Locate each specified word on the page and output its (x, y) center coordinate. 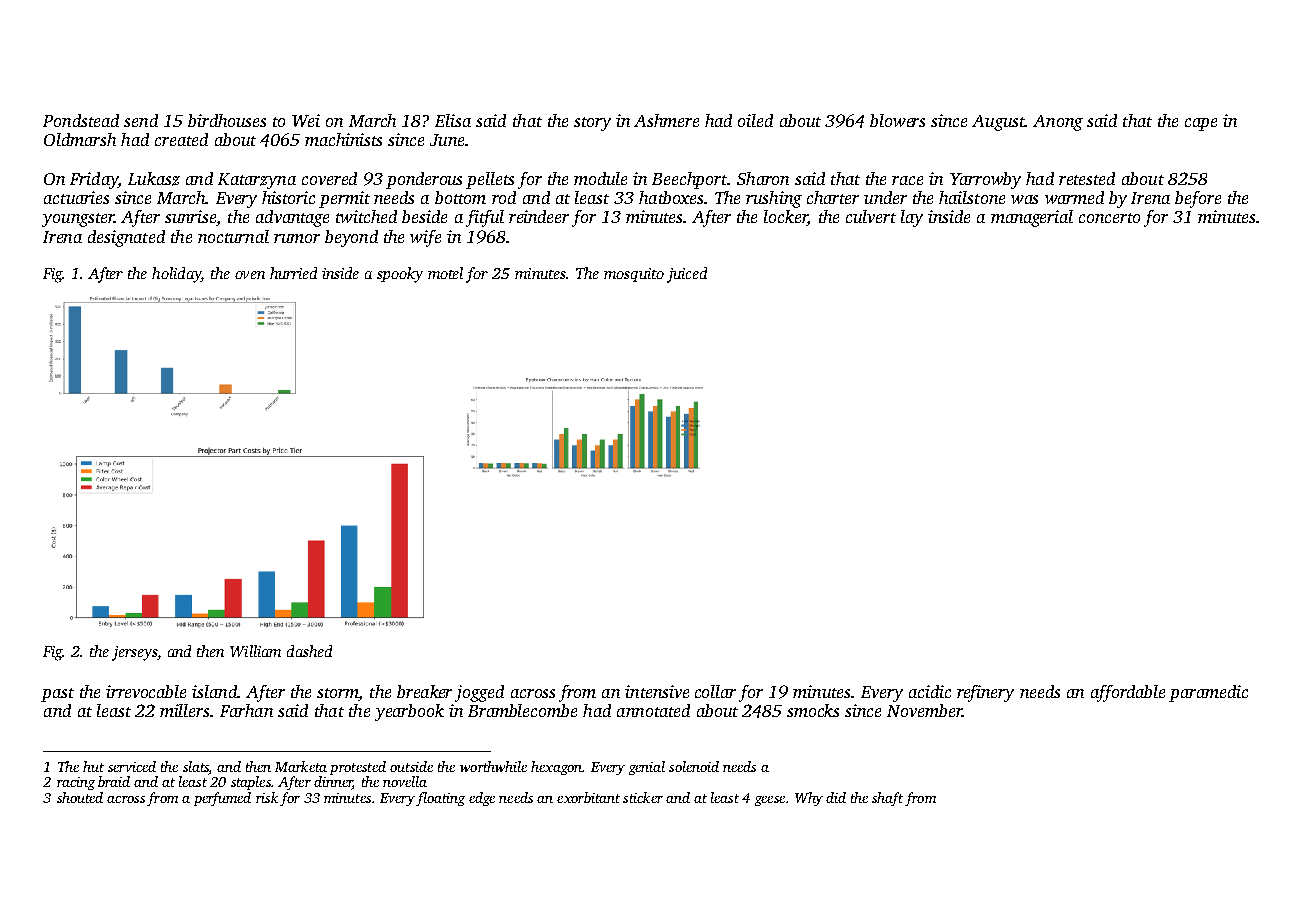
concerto (1109, 218)
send (141, 120)
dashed (309, 651)
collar (715, 691)
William (255, 651)
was (1024, 199)
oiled (755, 120)
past (57, 695)
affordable (1128, 693)
